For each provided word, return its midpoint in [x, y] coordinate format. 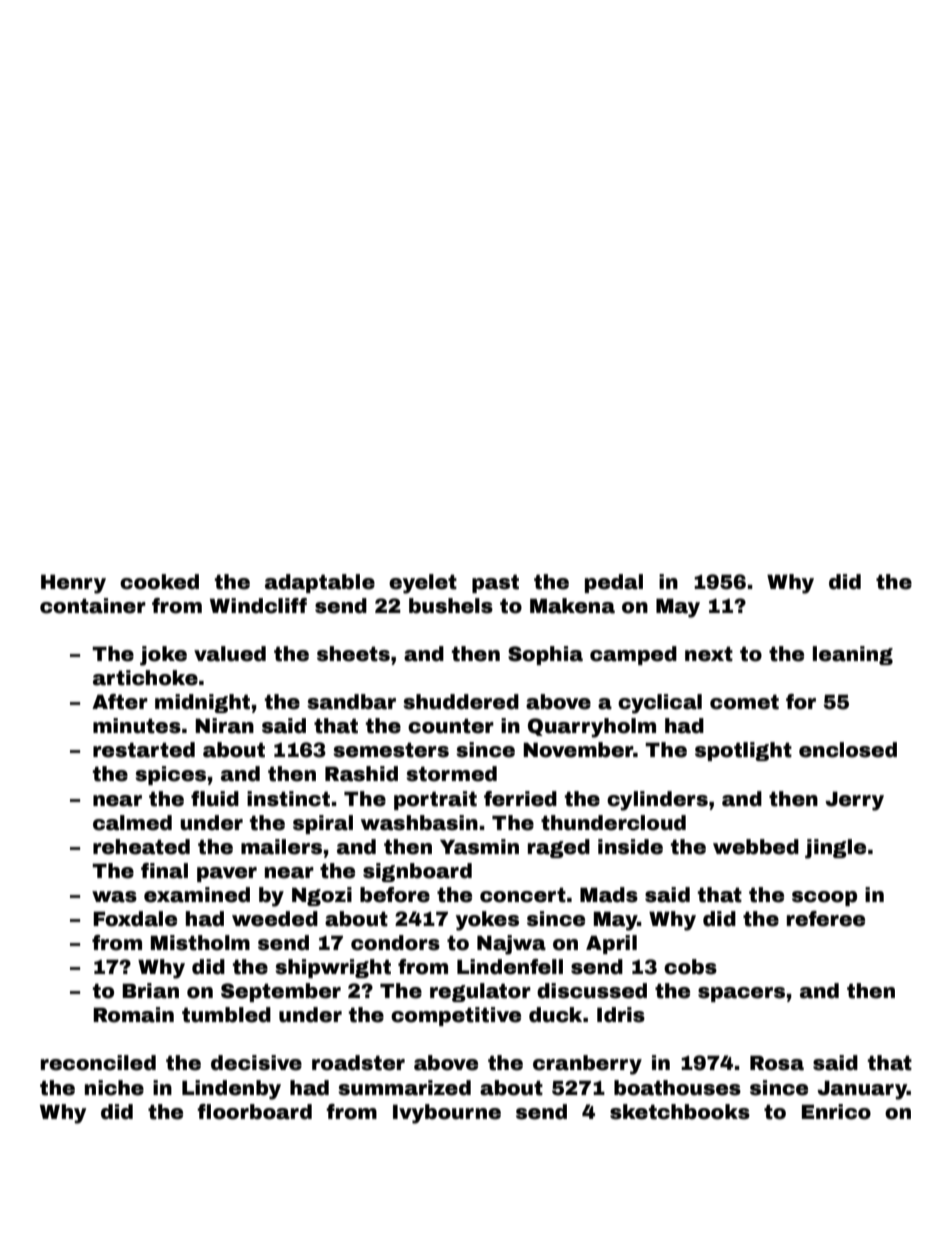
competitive [456, 1016]
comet [744, 702]
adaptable [320, 583]
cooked [159, 582]
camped [633, 655]
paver [227, 874]
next [709, 654]
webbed [756, 847]
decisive [256, 1063]
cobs [690, 967]
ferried [520, 799]
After [120, 702]
